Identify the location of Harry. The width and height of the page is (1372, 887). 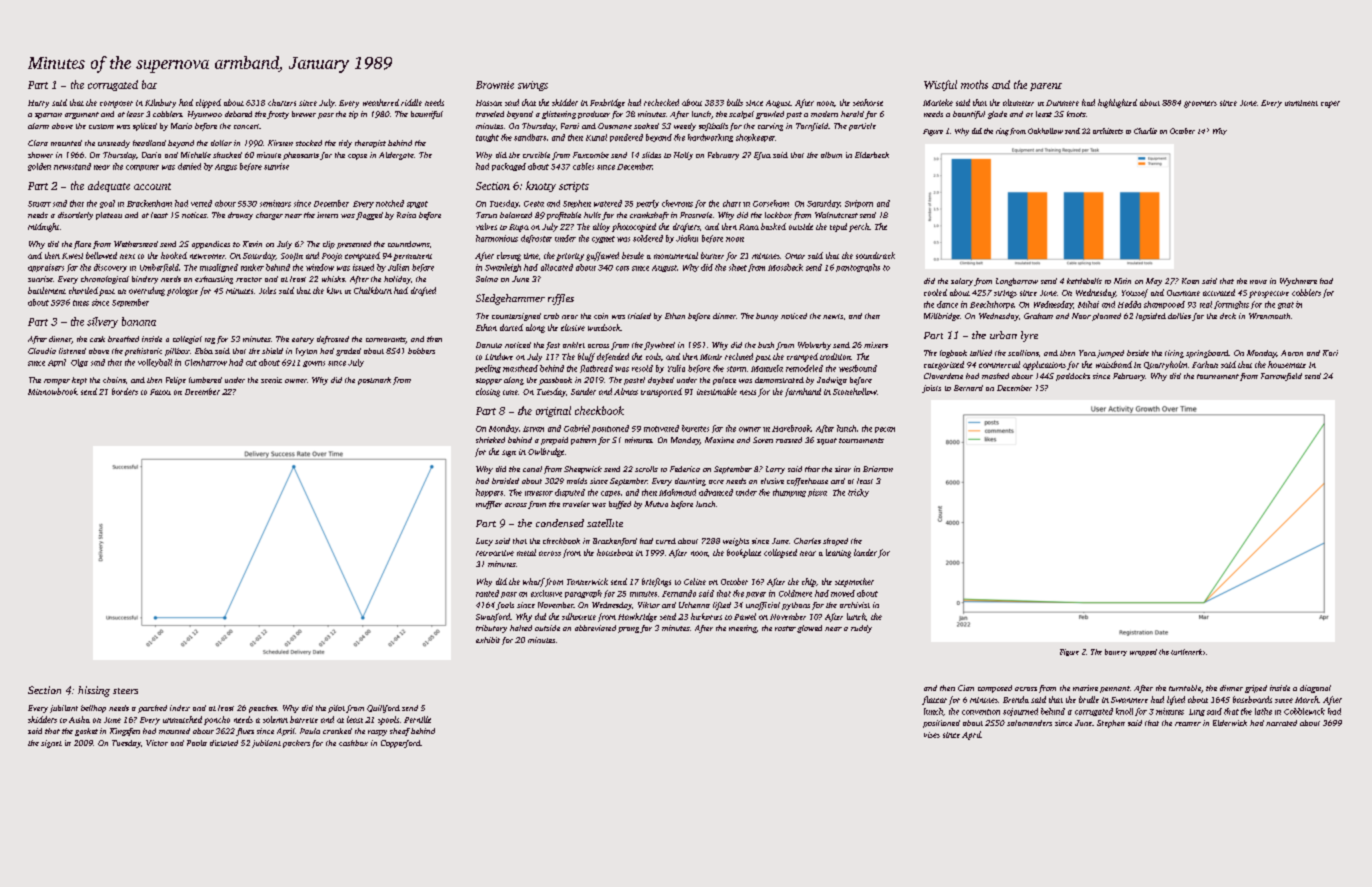
(38, 104).
